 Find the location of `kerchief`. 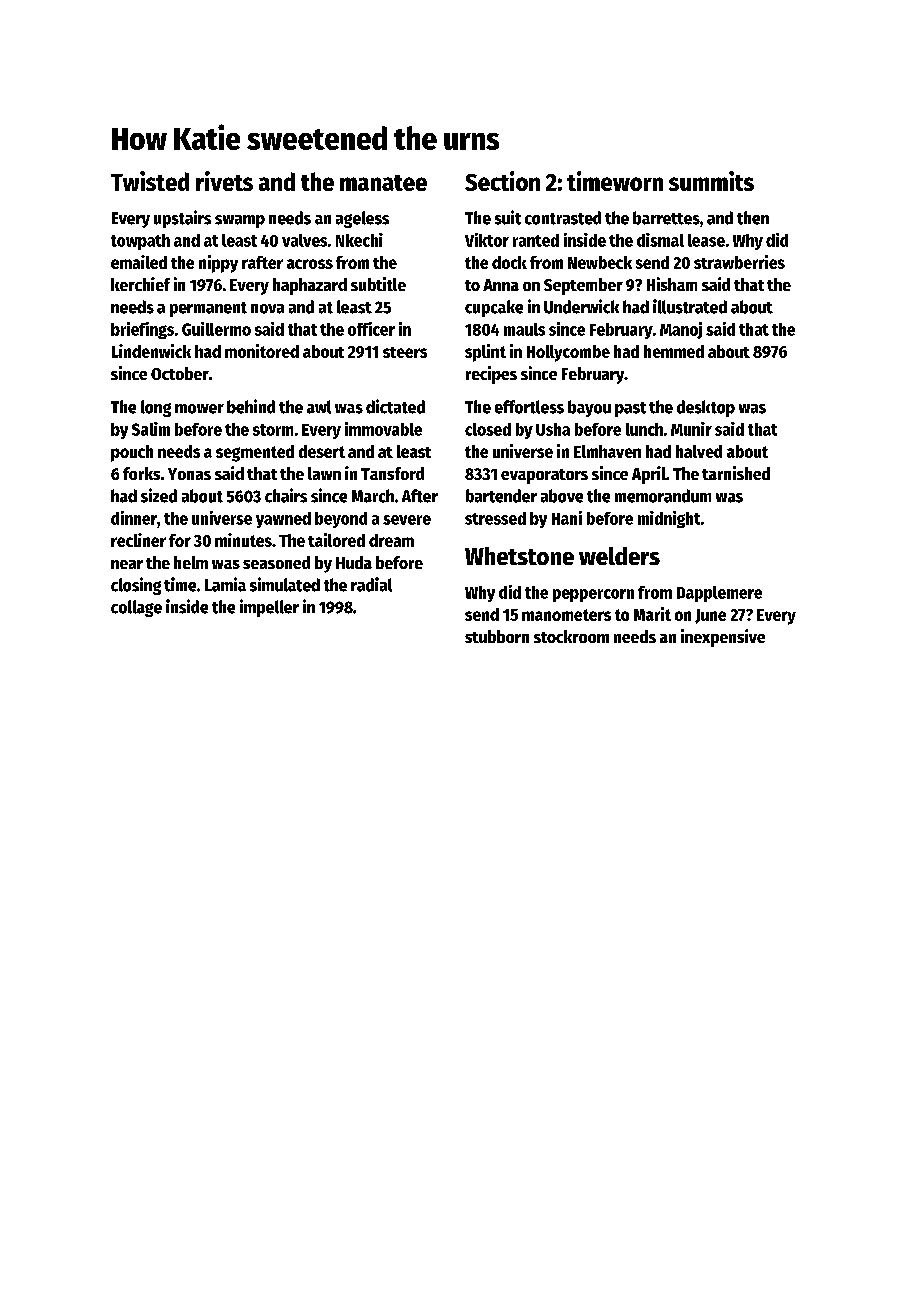

kerchief is located at coordinates (140, 284).
